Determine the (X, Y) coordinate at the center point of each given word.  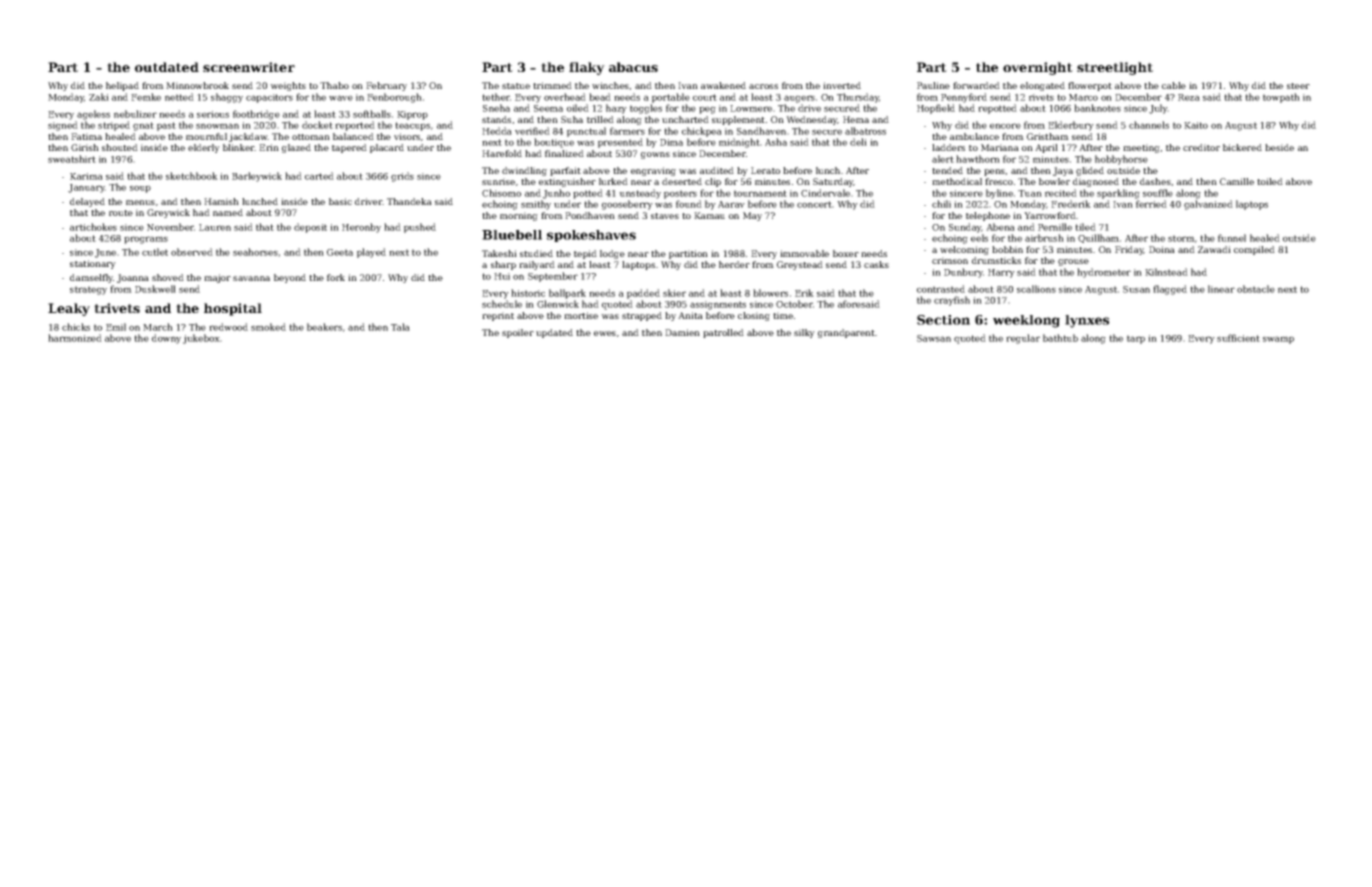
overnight (1038, 68)
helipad (122, 86)
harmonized (75, 338)
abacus (633, 67)
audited (717, 170)
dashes (1155, 181)
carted (319, 176)
